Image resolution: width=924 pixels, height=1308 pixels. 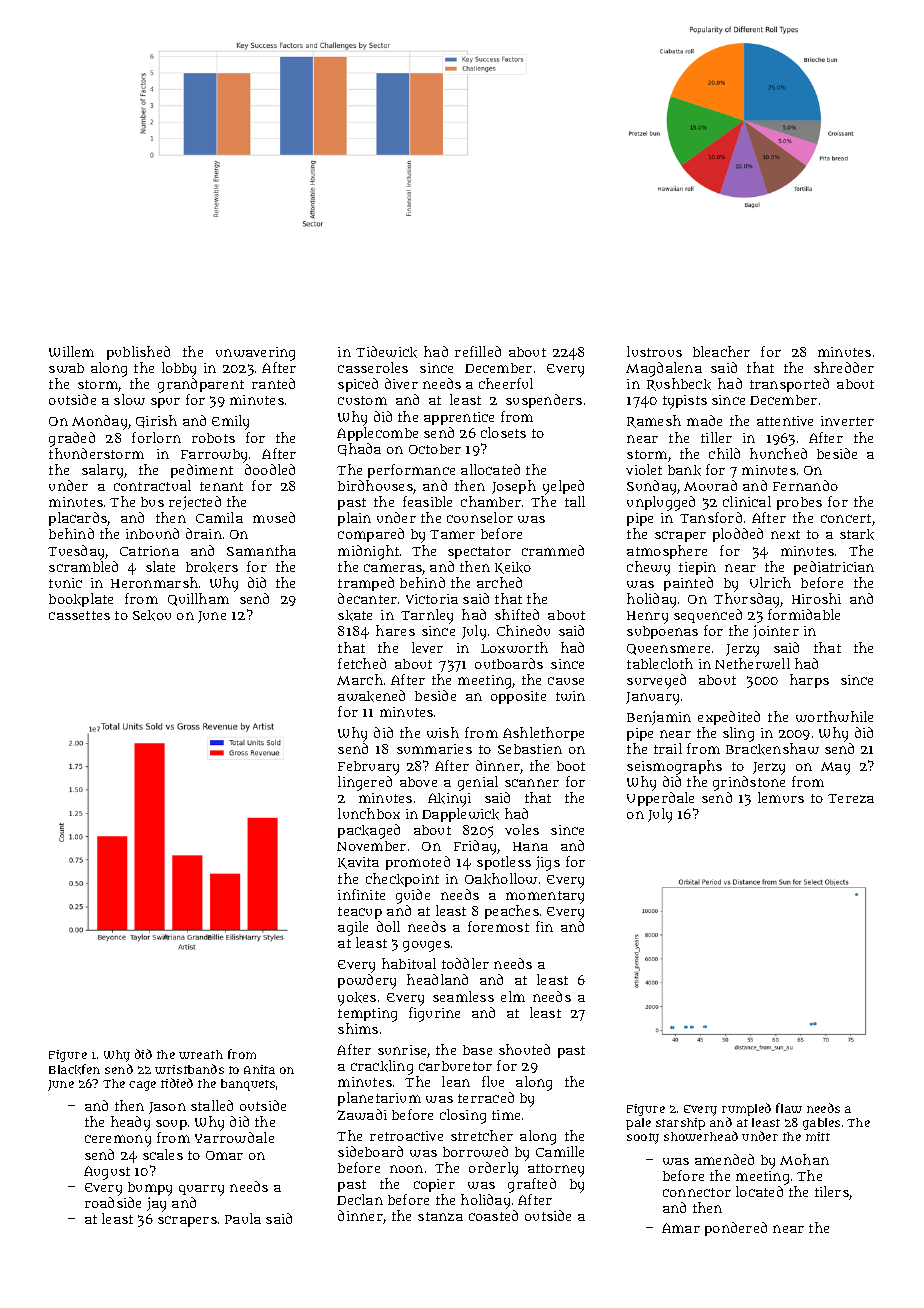 What do you see at coordinates (681, 1228) in the page?
I see `Amar` at bounding box center [681, 1228].
